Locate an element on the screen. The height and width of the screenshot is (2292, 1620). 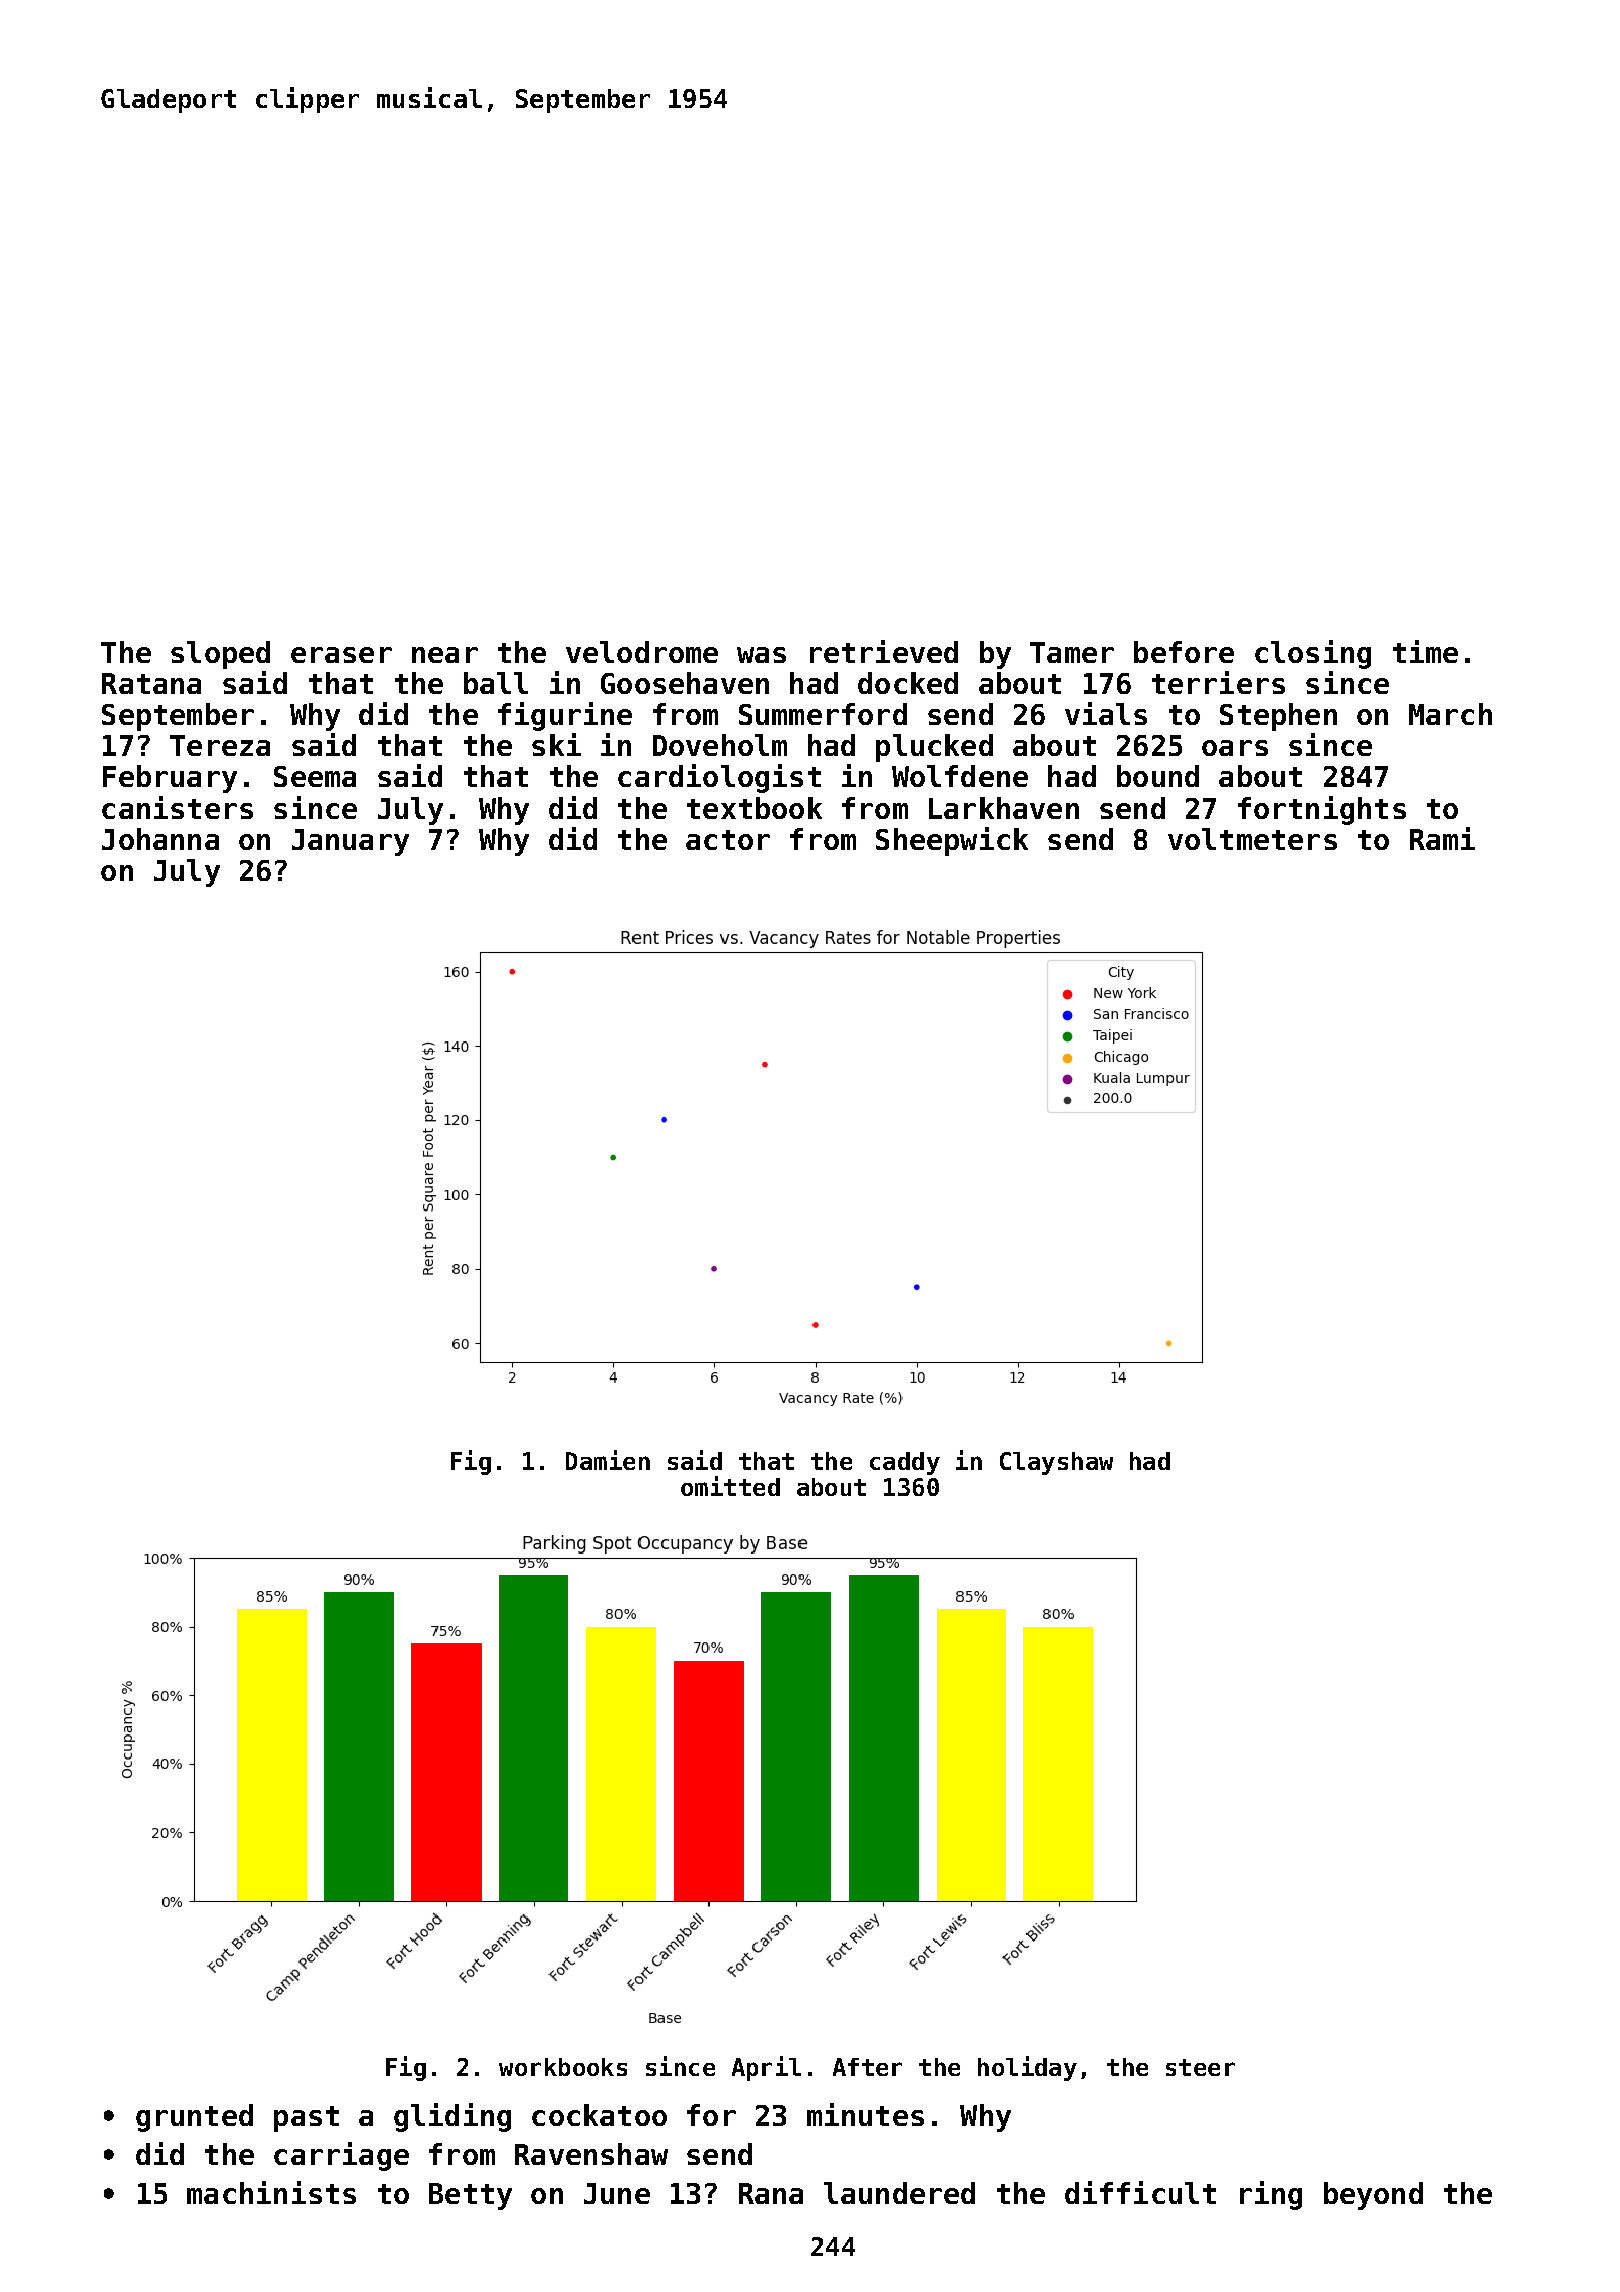
was is located at coordinates (761, 655).
